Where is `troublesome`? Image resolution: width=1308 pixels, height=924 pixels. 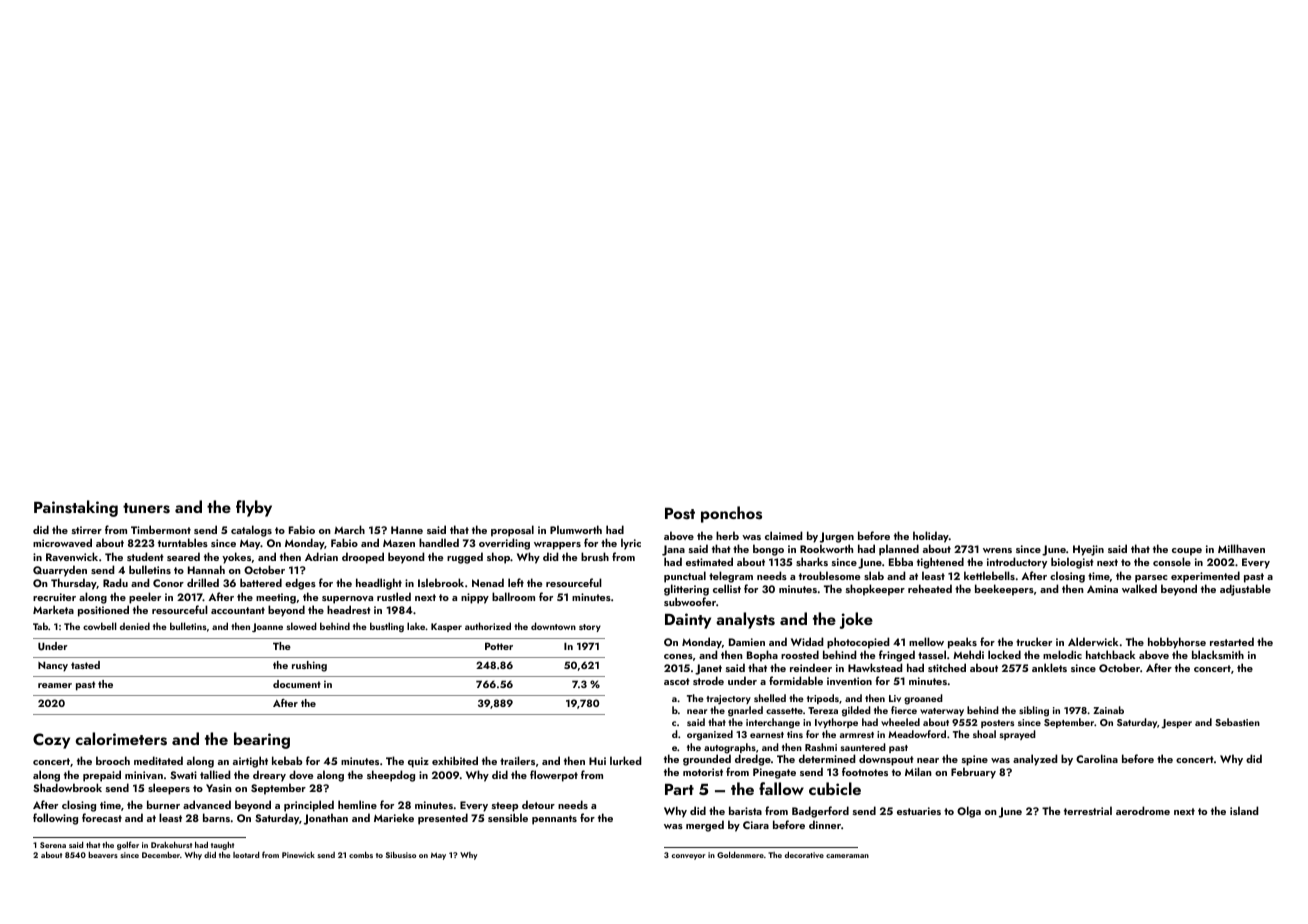
troublesome is located at coordinates (829, 575).
